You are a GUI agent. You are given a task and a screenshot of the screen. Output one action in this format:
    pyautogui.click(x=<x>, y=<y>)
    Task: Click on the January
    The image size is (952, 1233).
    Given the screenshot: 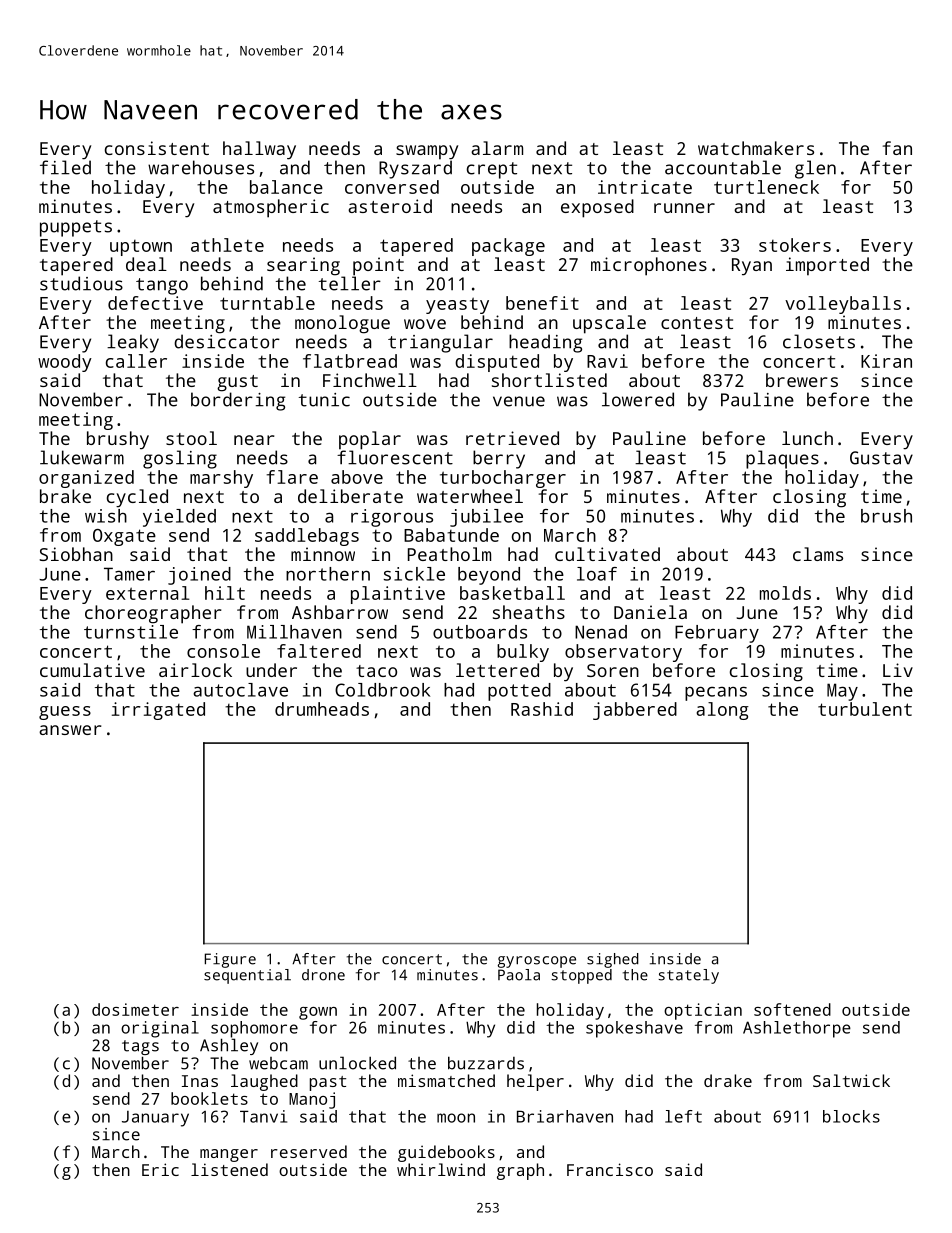 What is the action you would take?
    pyautogui.click(x=155, y=1119)
